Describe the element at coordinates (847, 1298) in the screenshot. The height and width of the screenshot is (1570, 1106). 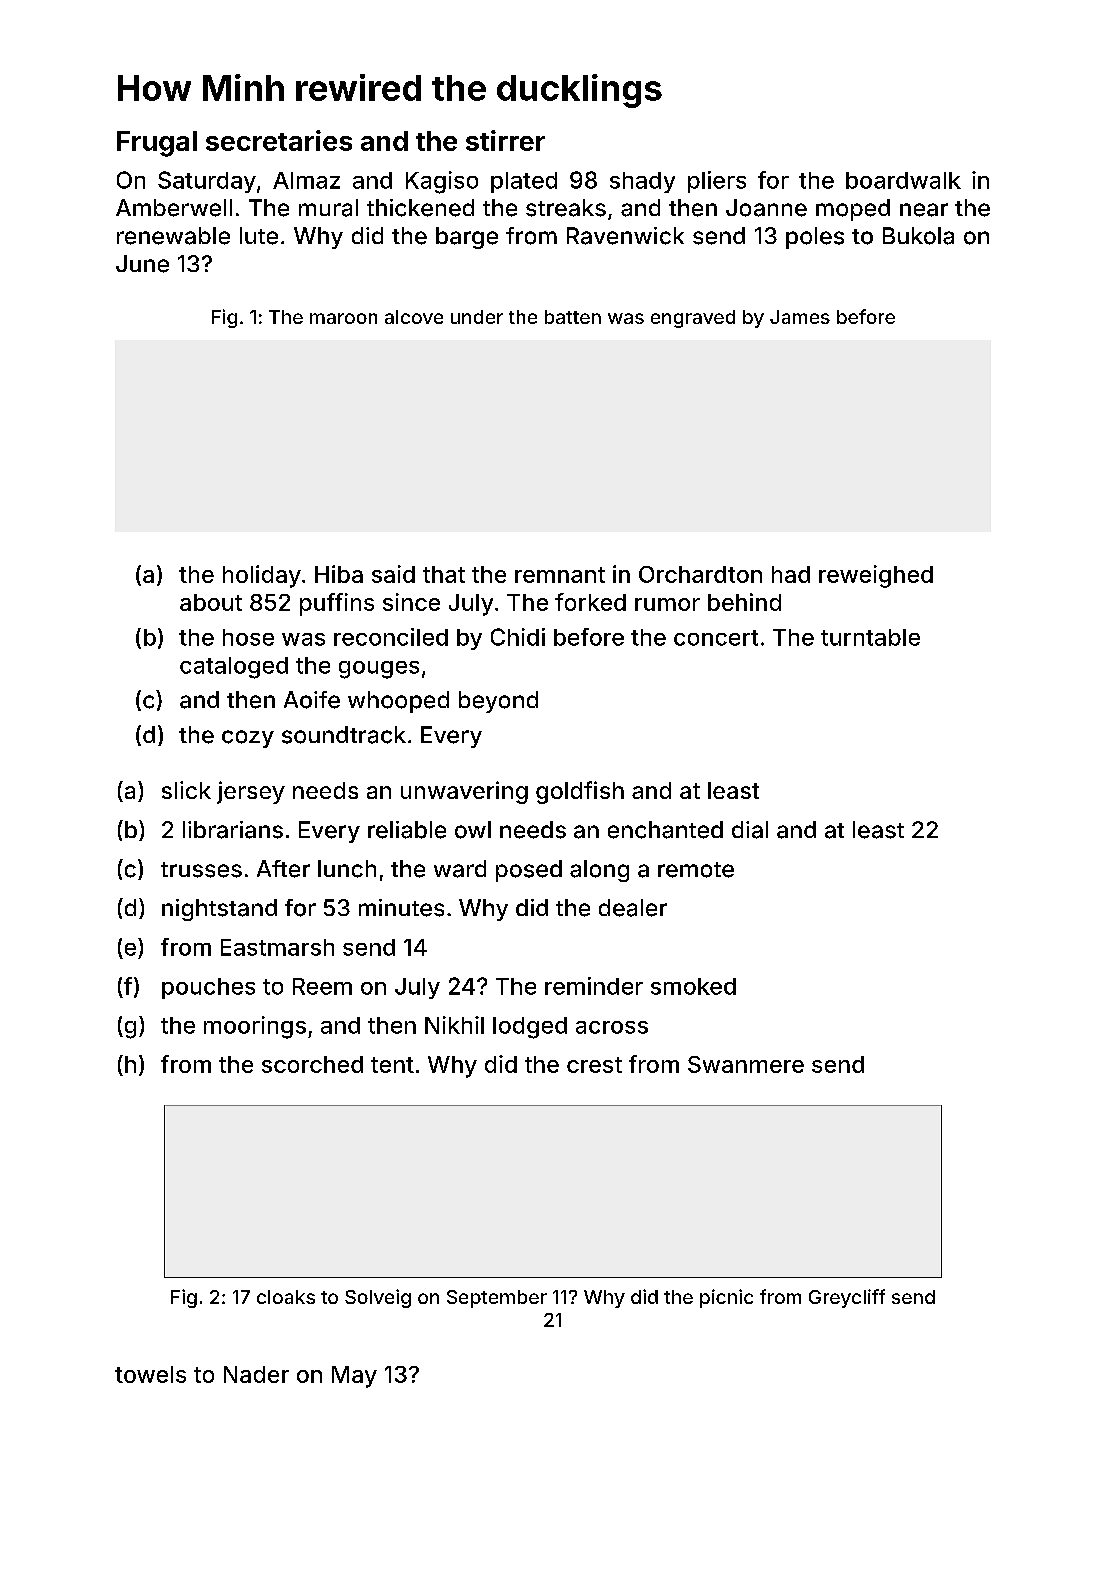
I see `Greycliff` at that location.
